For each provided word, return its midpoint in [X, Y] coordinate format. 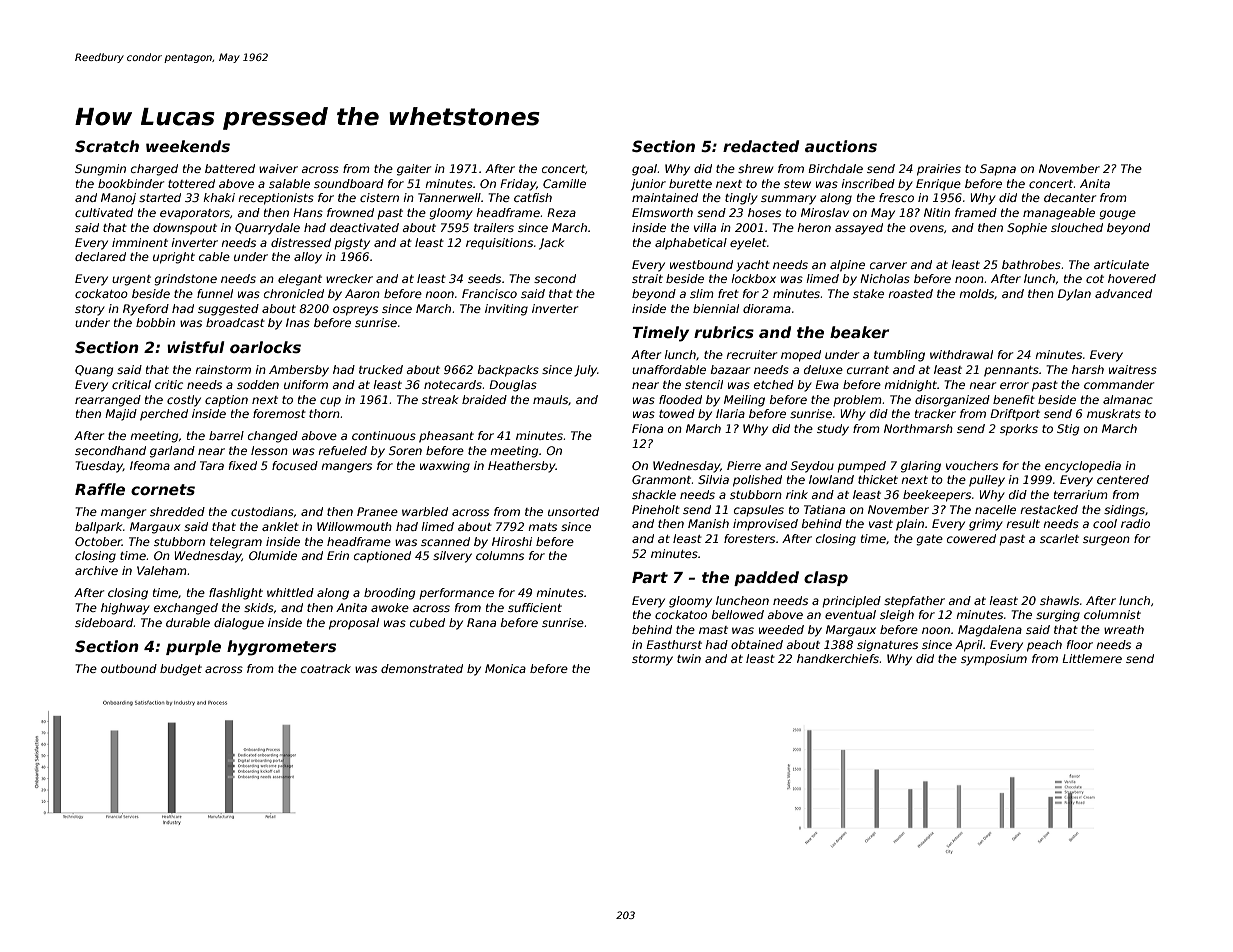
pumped [861, 467]
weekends [188, 146]
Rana [481, 622]
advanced [1123, 293]
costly [184, 401]
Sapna [998, 170]
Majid [121, 415]
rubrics [724, 332]
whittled [290, 592]
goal [644, 170]
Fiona [647, 428]
